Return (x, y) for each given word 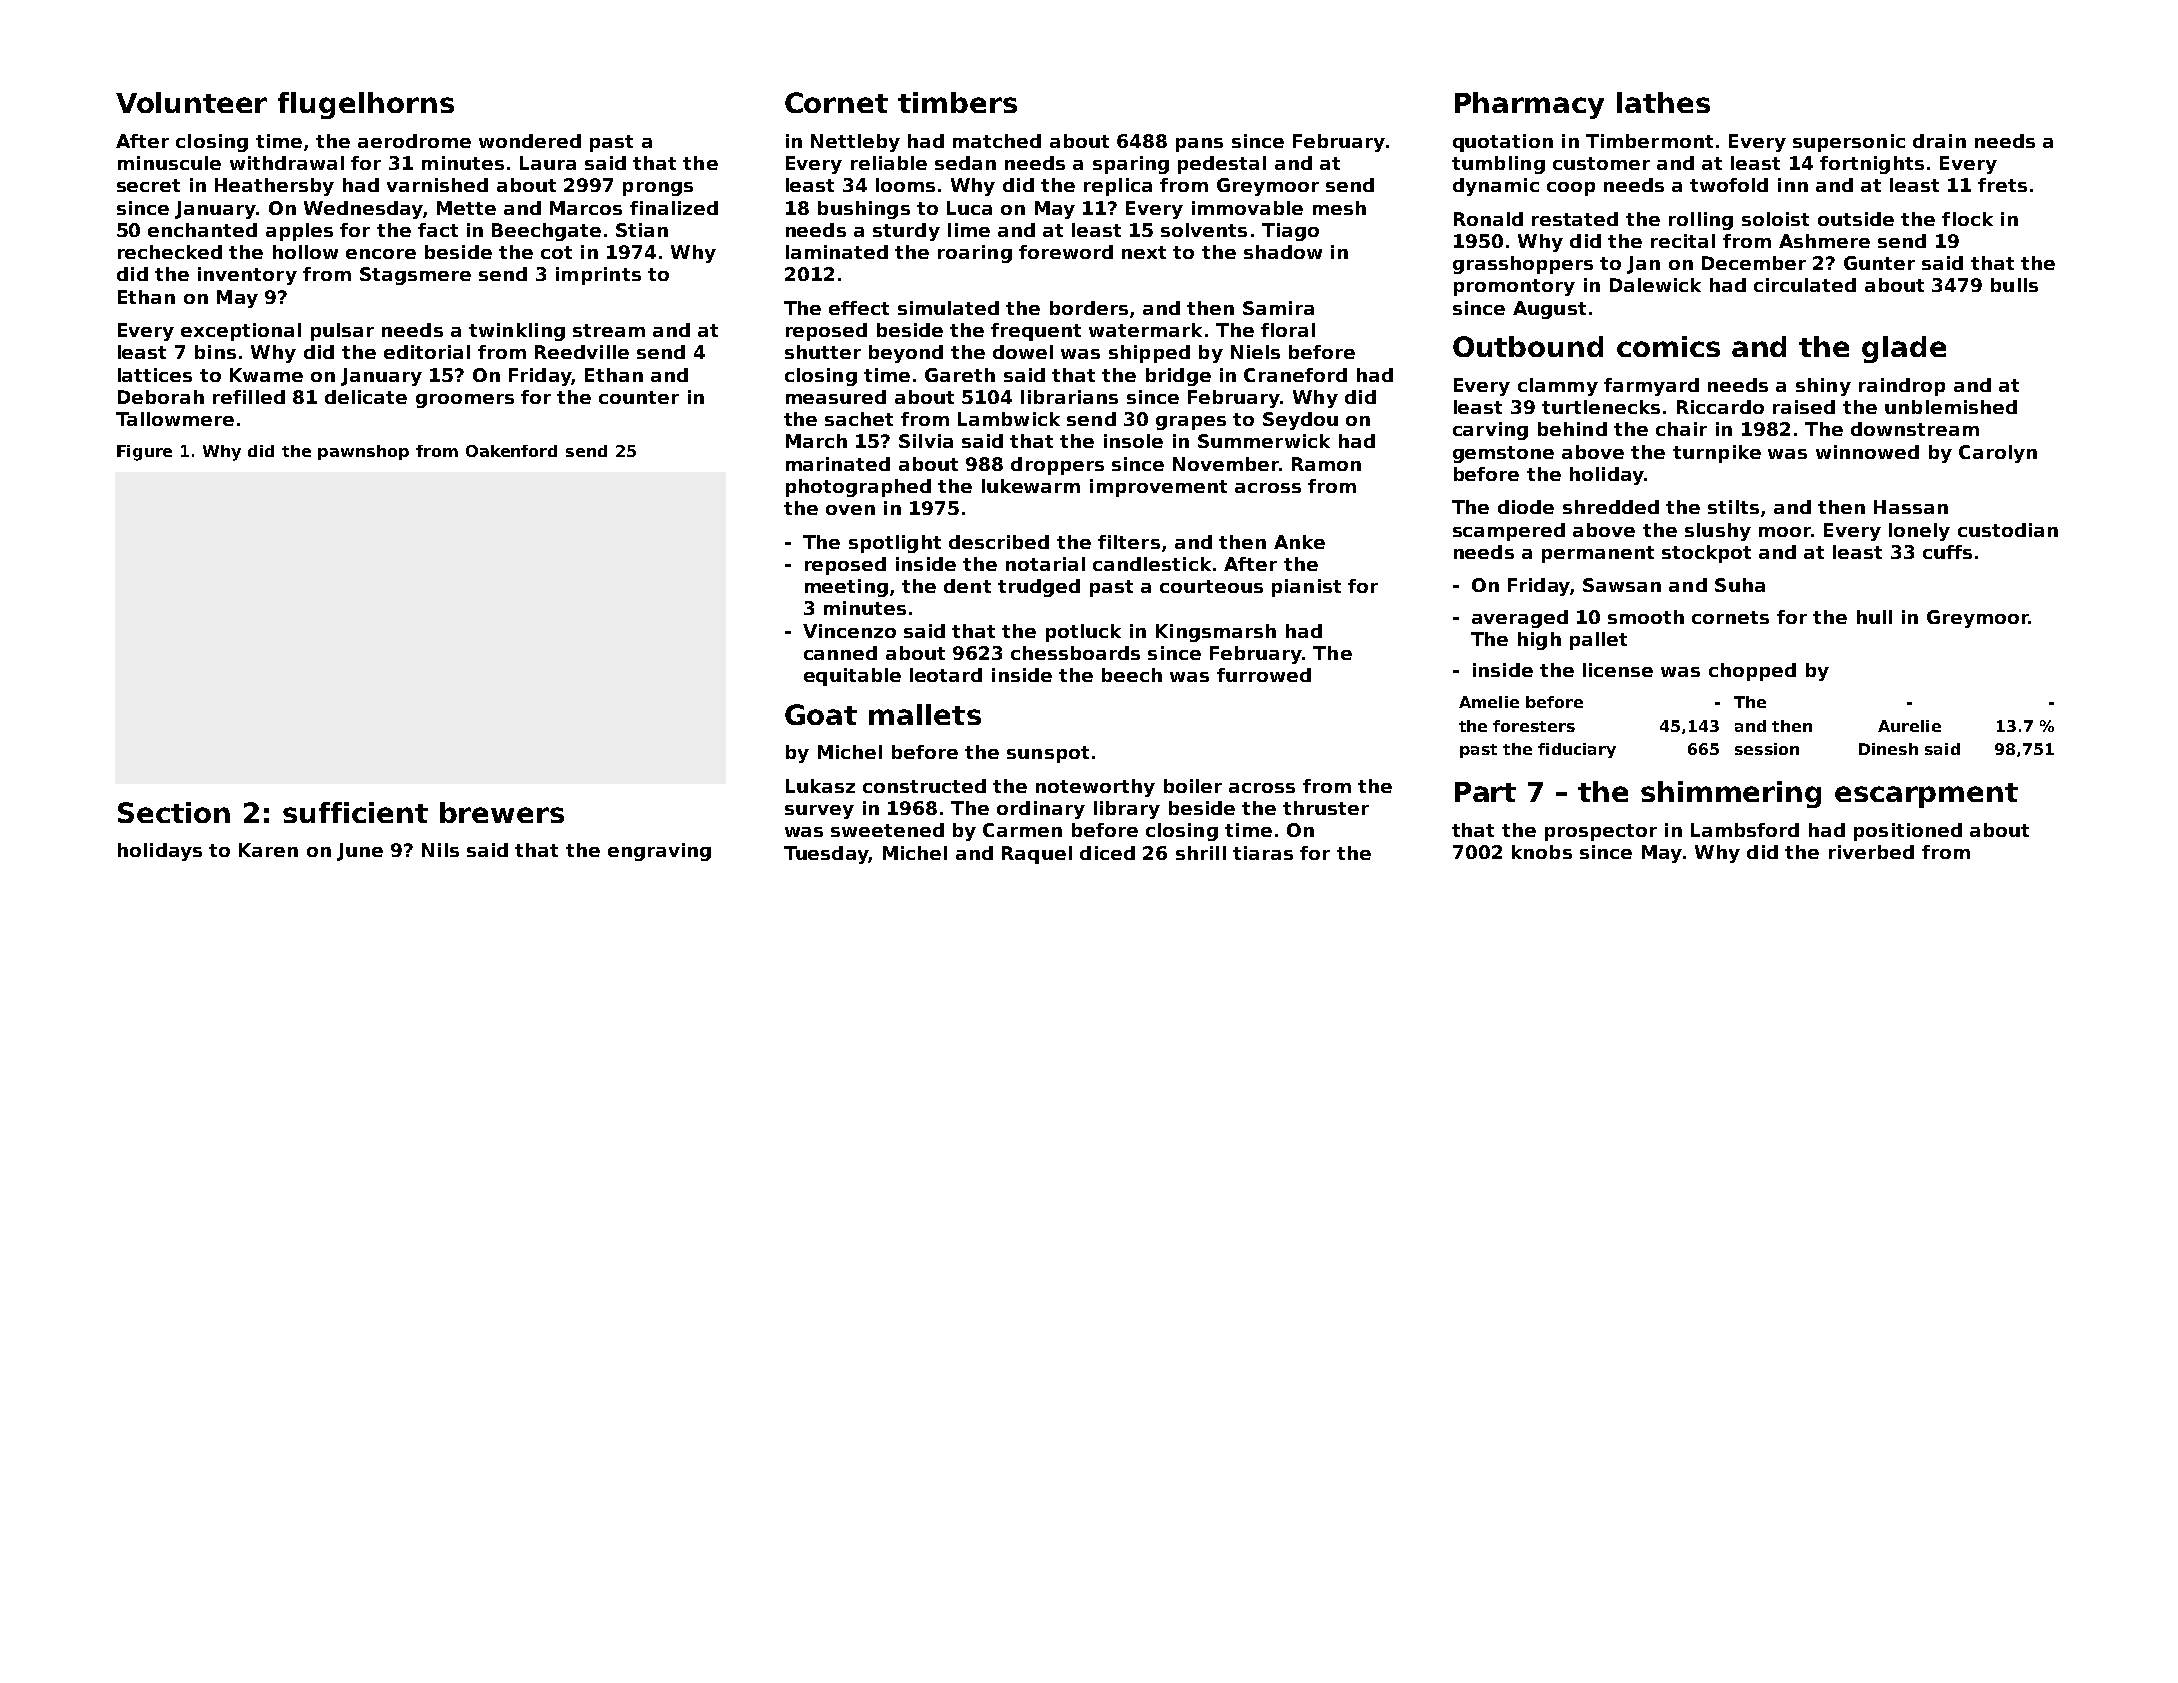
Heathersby (274, 187)
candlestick (1152, 564)
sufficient (355, 812)
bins (215, 352)
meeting (846, 588)
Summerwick (1264, 441)
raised (1804, 407)
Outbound (1528, 346)
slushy (1718, 532)
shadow (1283, 252)
